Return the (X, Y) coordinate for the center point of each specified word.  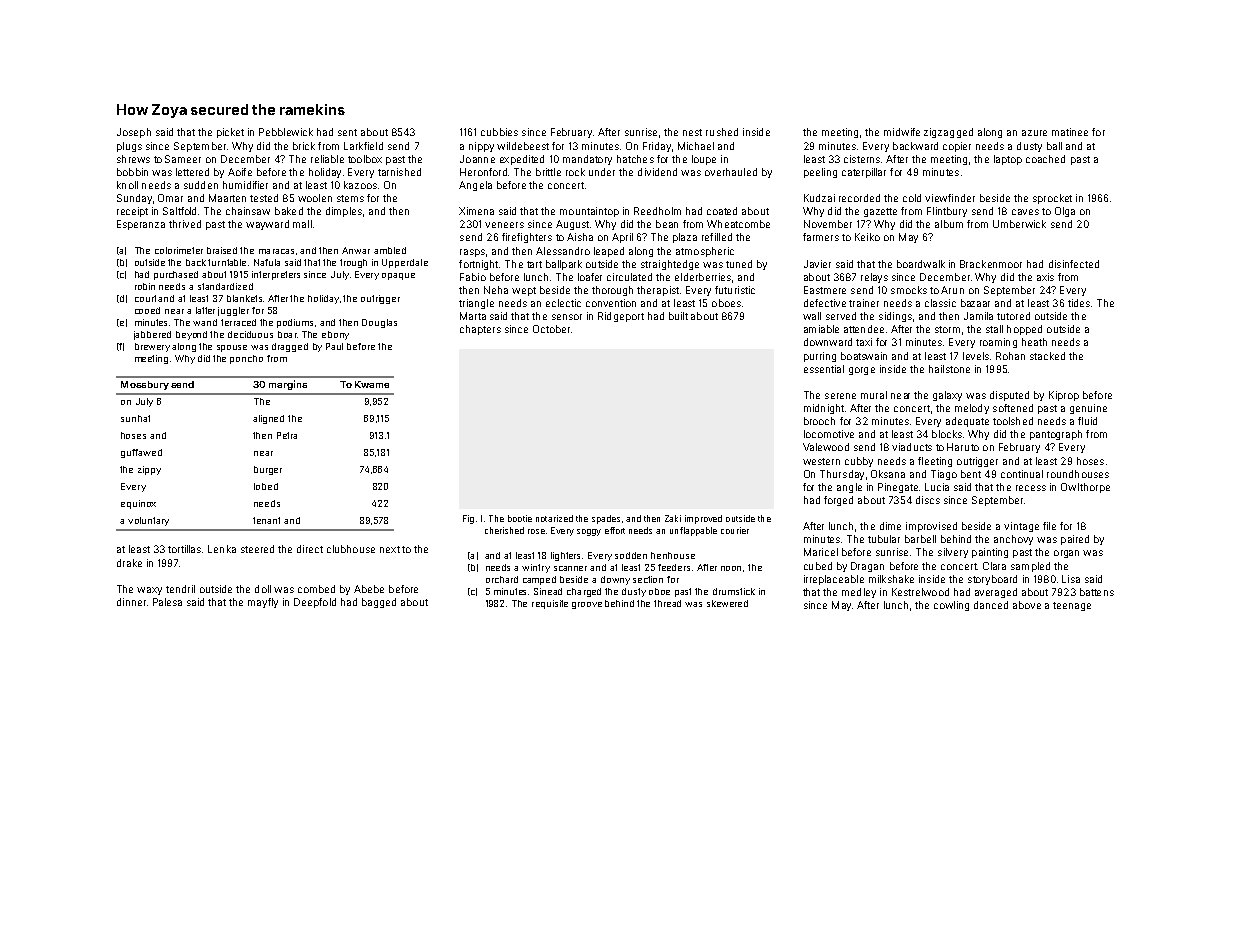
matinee (1070, 132)
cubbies (499, 132)
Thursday (842, 475)
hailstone (949, 369)
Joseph (134, 133)
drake (129, 563)
